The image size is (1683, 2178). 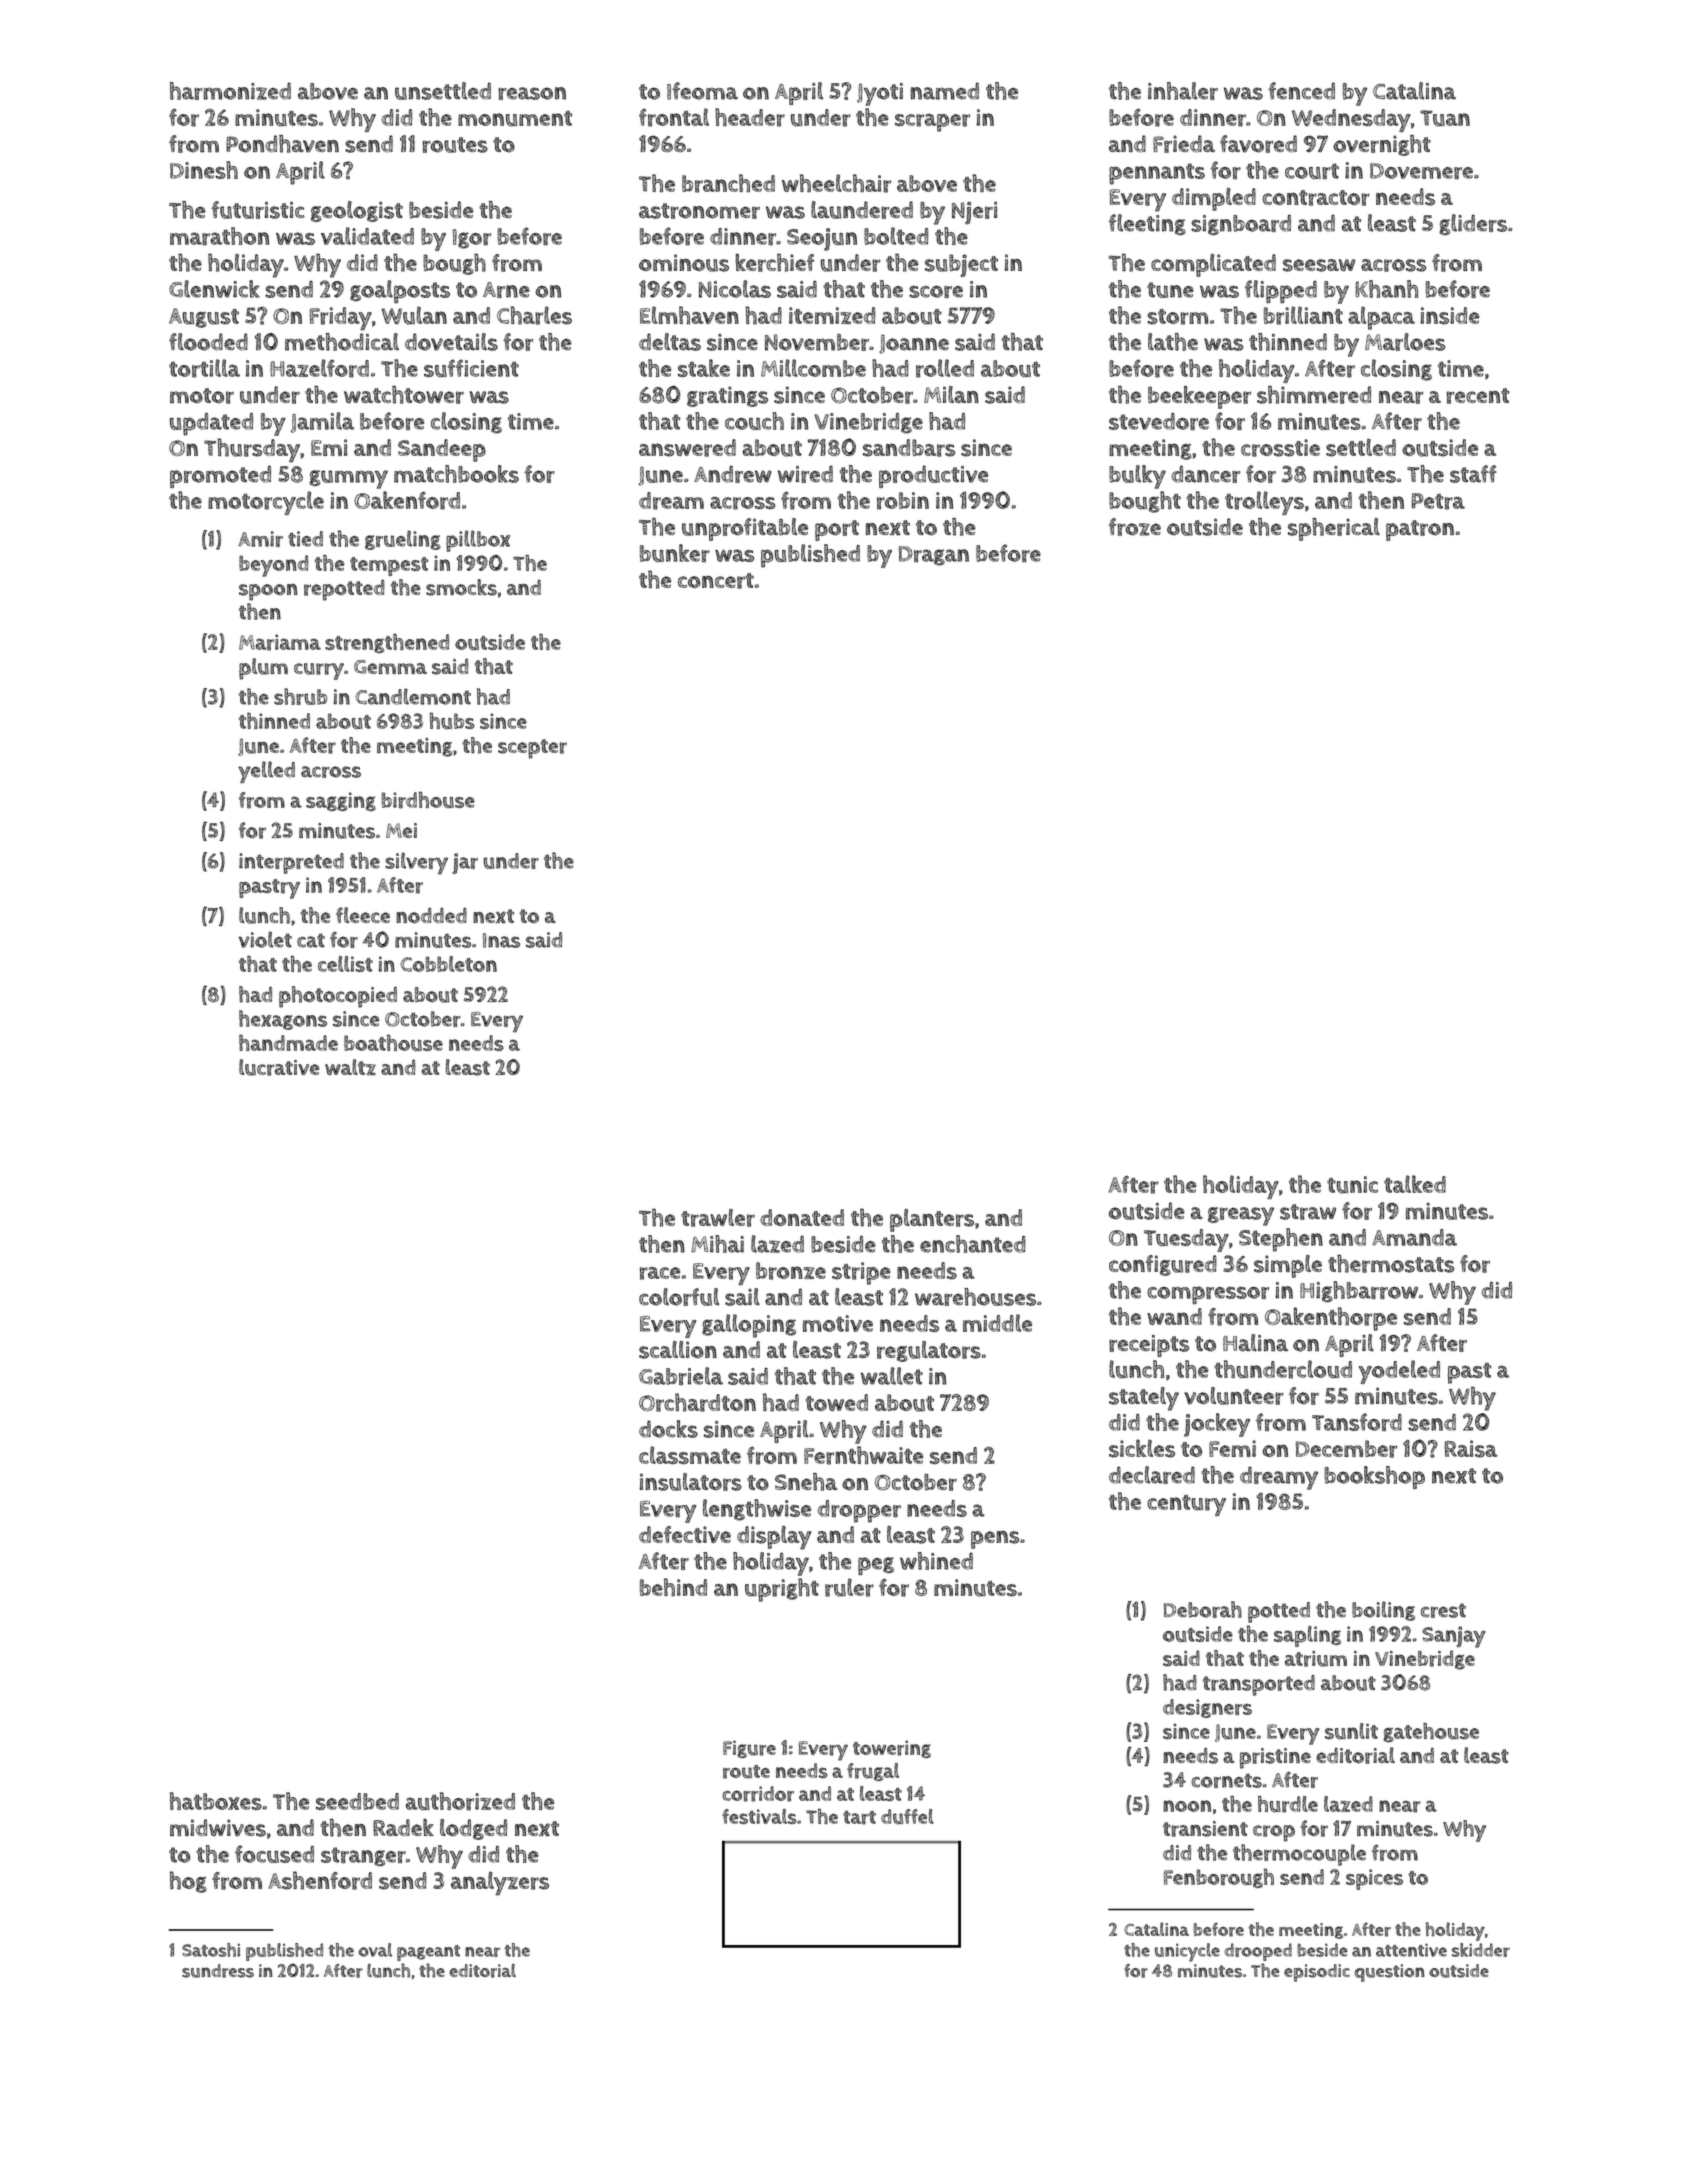 I want to click on Tuan, so click(x=1445, y=118).
